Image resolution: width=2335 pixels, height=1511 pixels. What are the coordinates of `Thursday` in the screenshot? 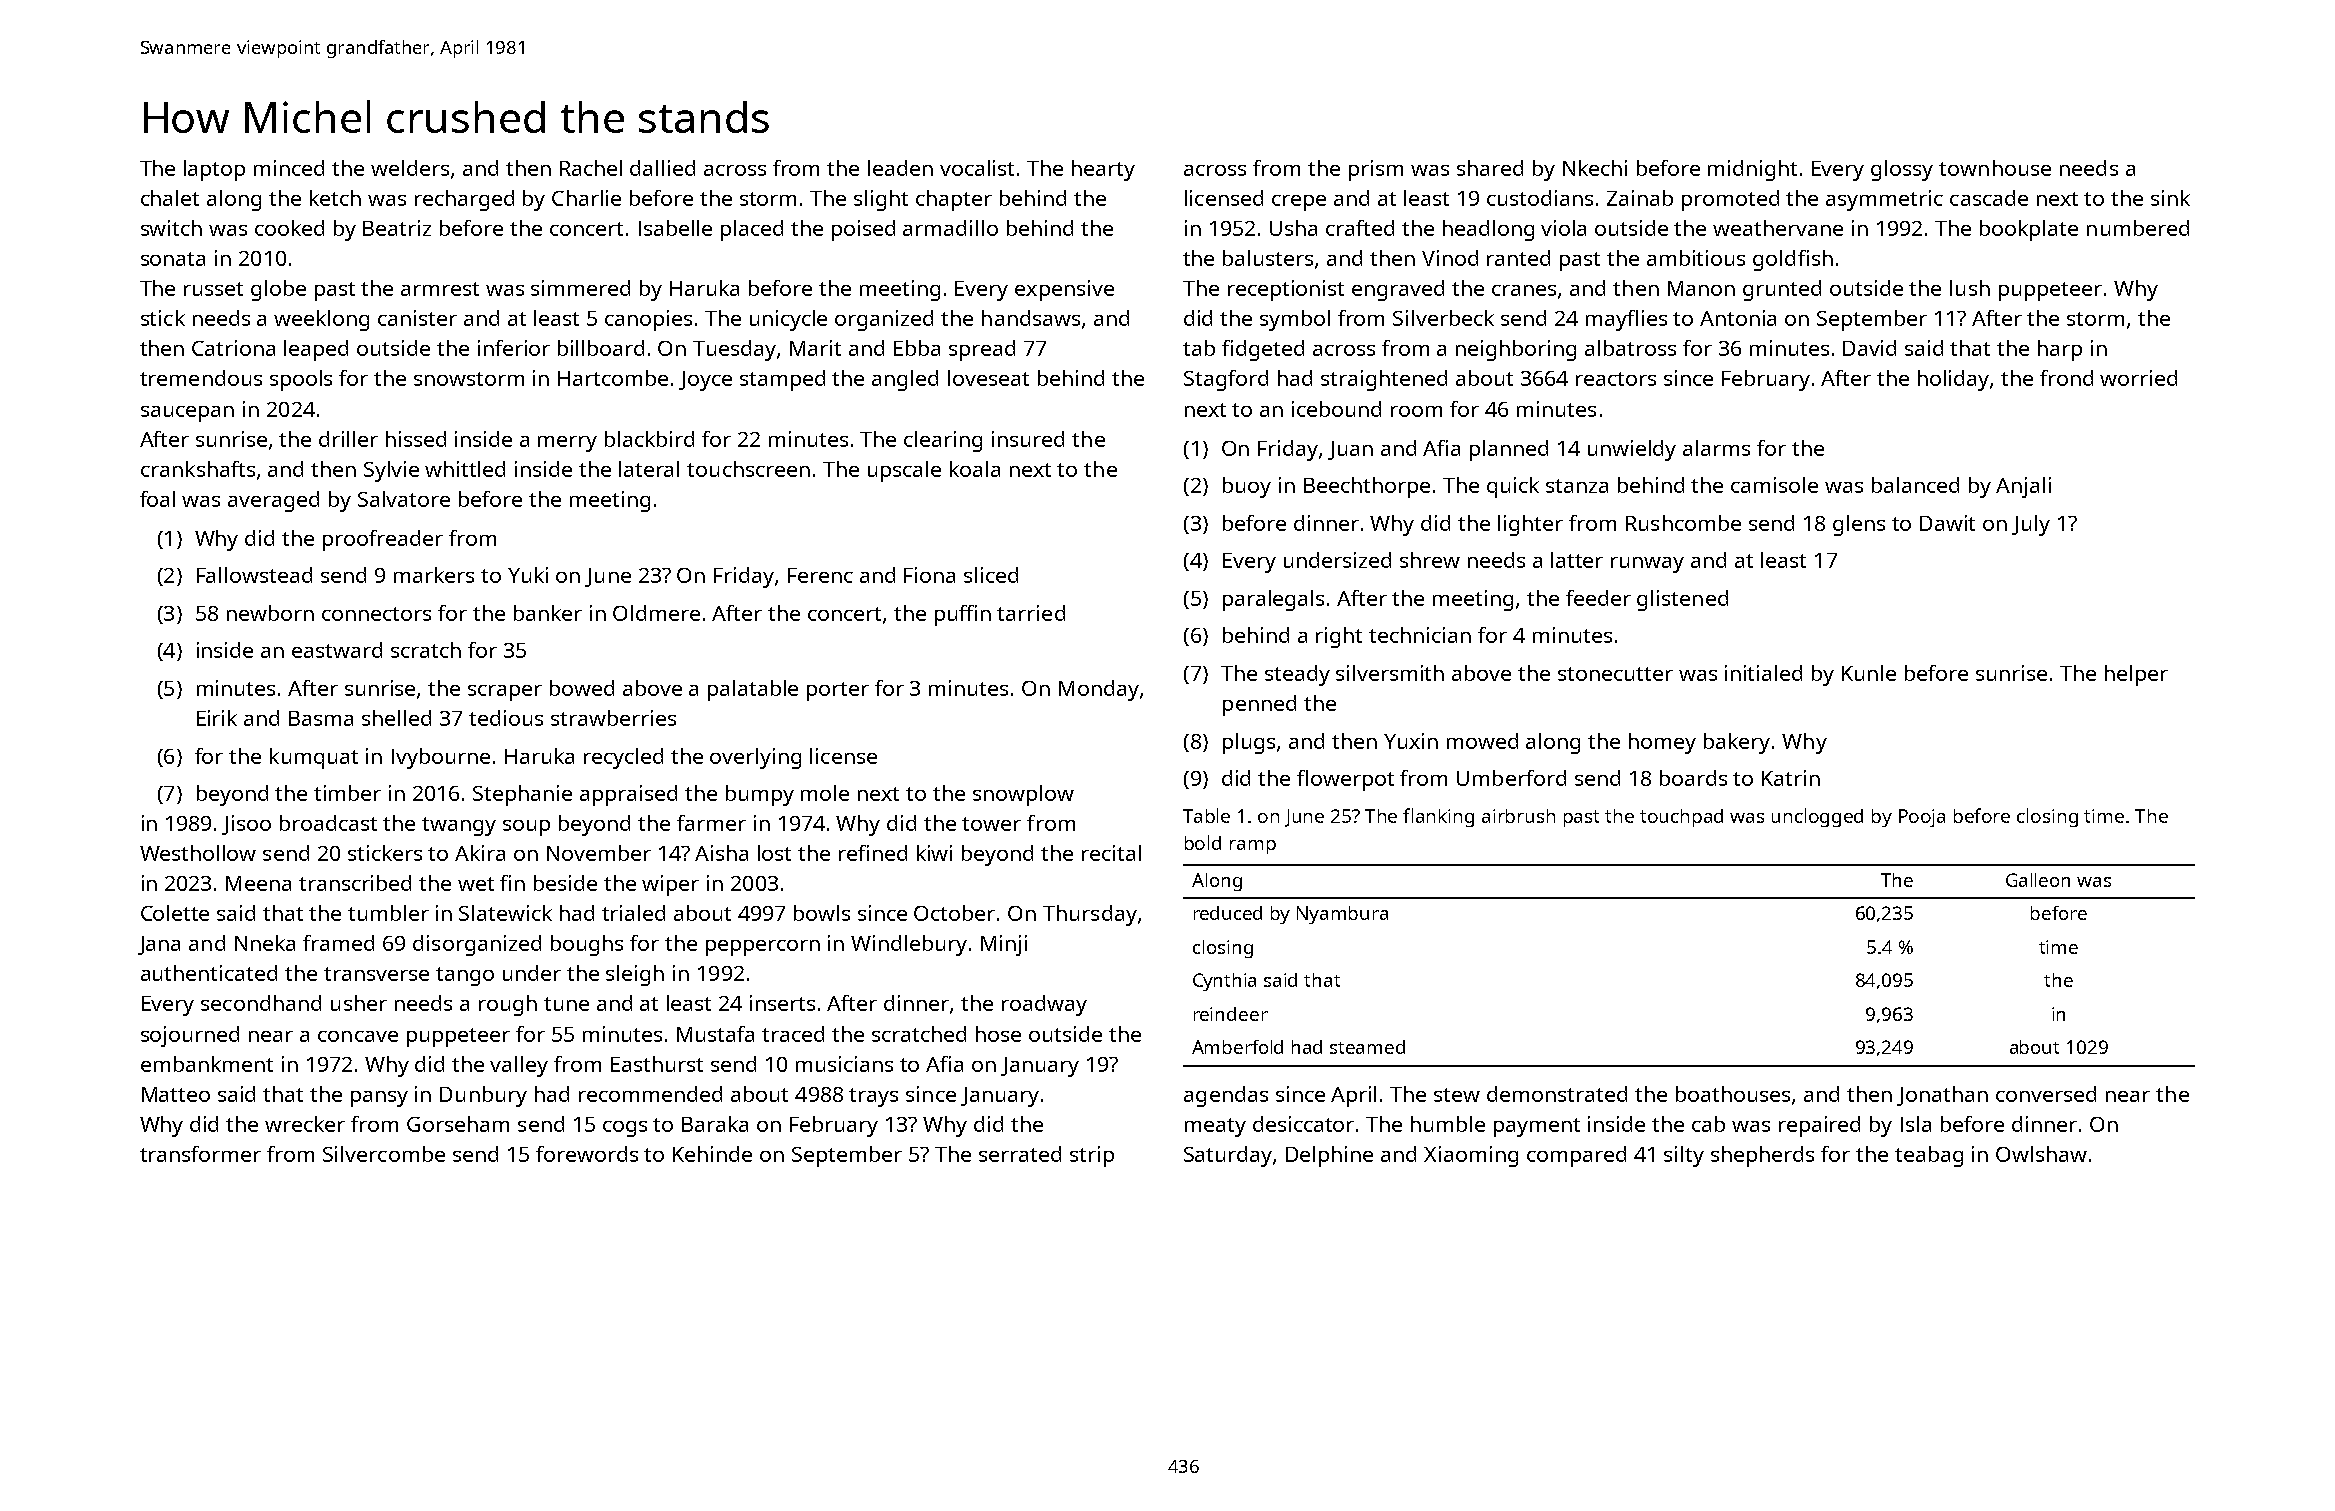 It's located at (1090, 915).
